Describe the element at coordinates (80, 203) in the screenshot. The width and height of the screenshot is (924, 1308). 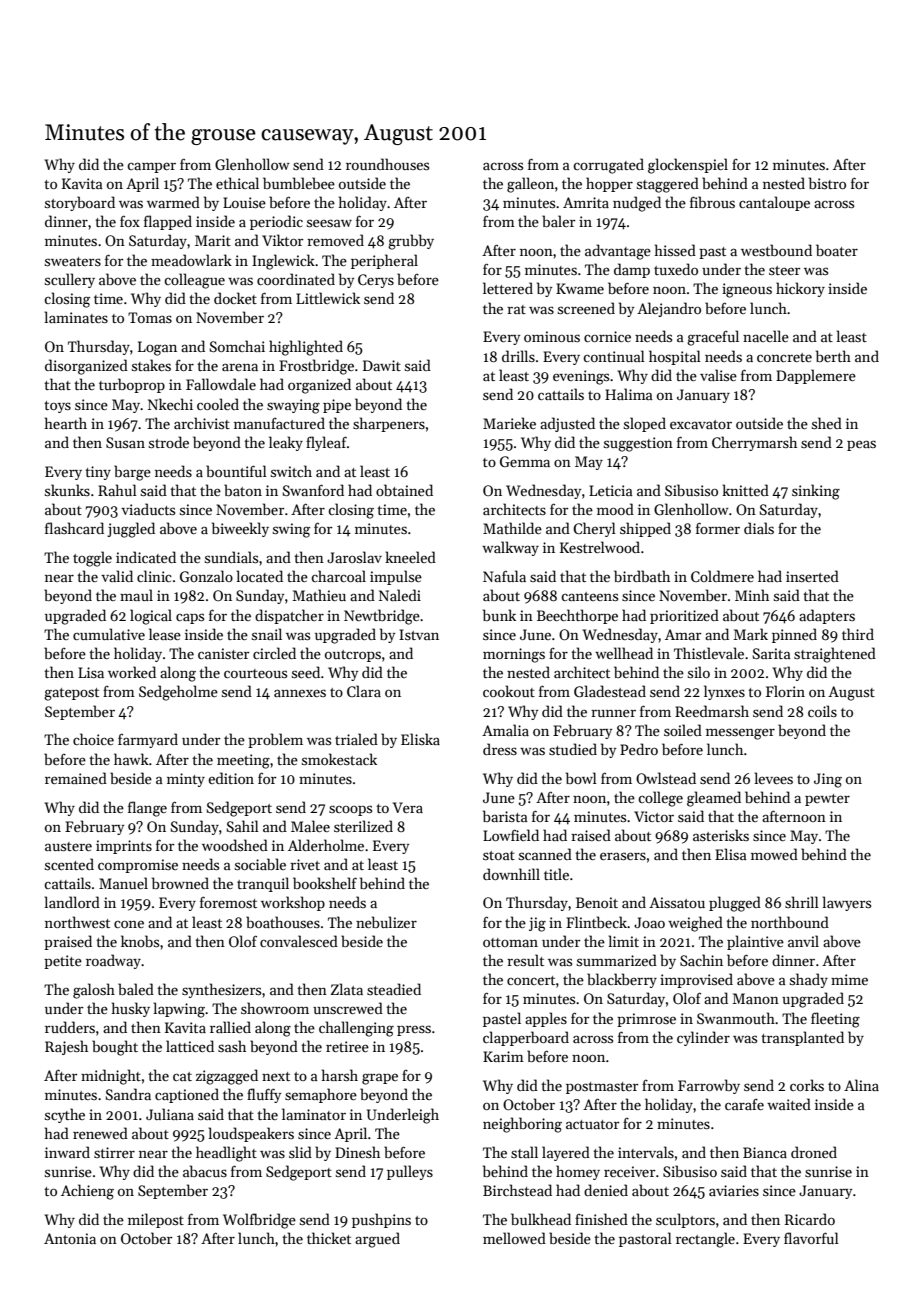
I see `storyboard` at that location.
